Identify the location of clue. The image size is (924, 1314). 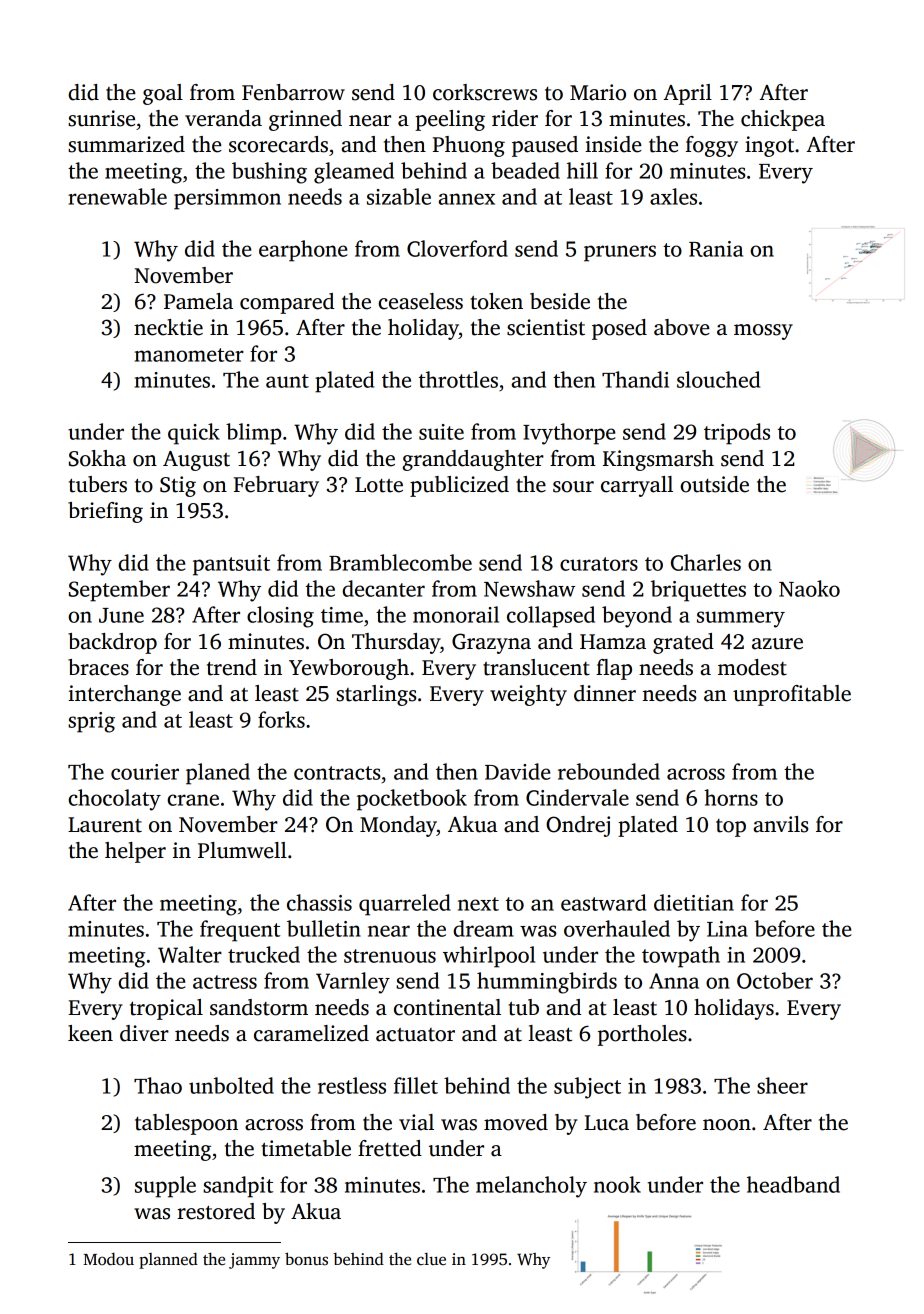
(431, 1259).
